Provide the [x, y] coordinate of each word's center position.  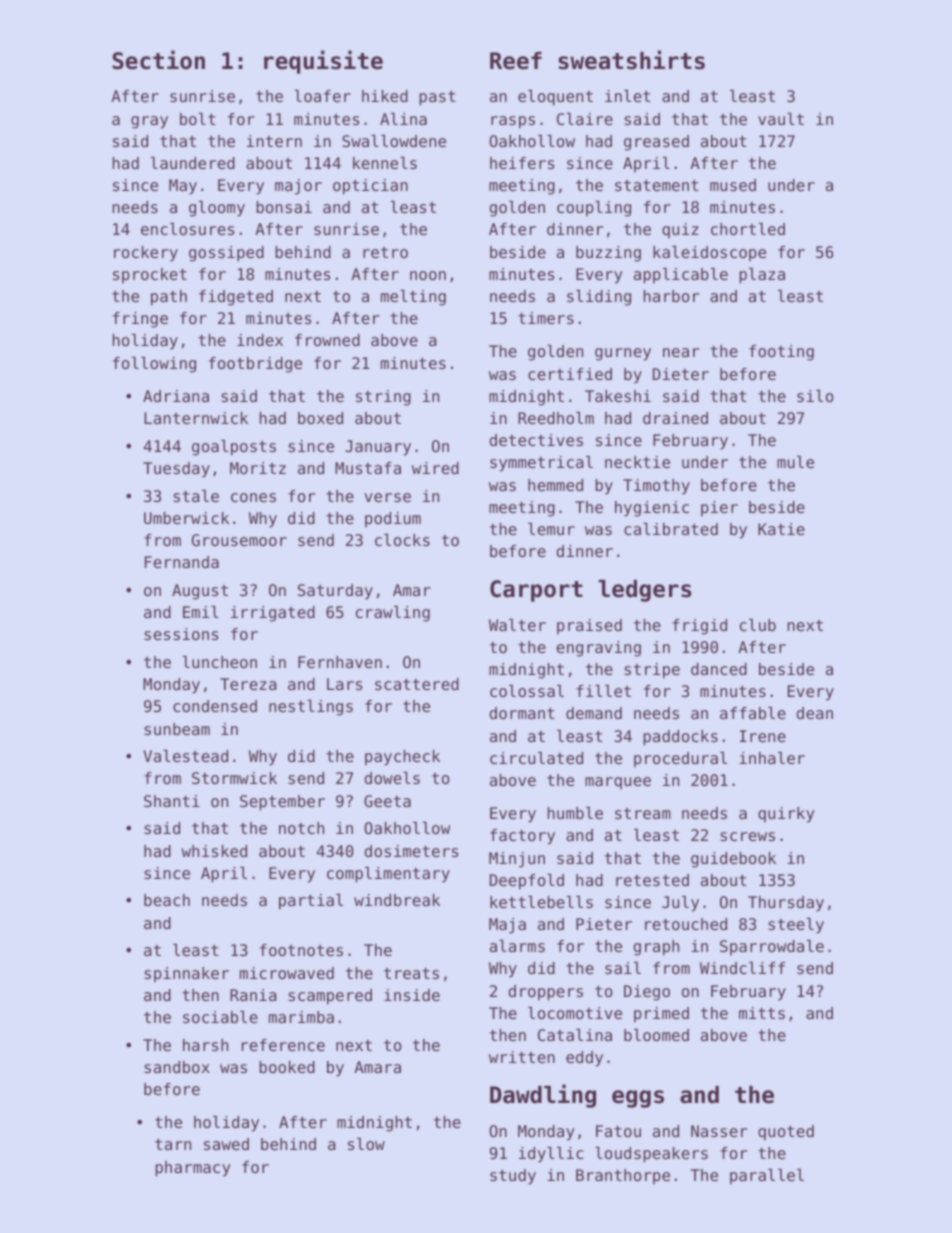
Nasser [719, 1131]
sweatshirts [631, 60]
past [437, 98]
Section [158, 60]
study [513, 1177]
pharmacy [193, 1169]
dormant [522, 713]
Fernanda [182, 562]
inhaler [772, 758]
